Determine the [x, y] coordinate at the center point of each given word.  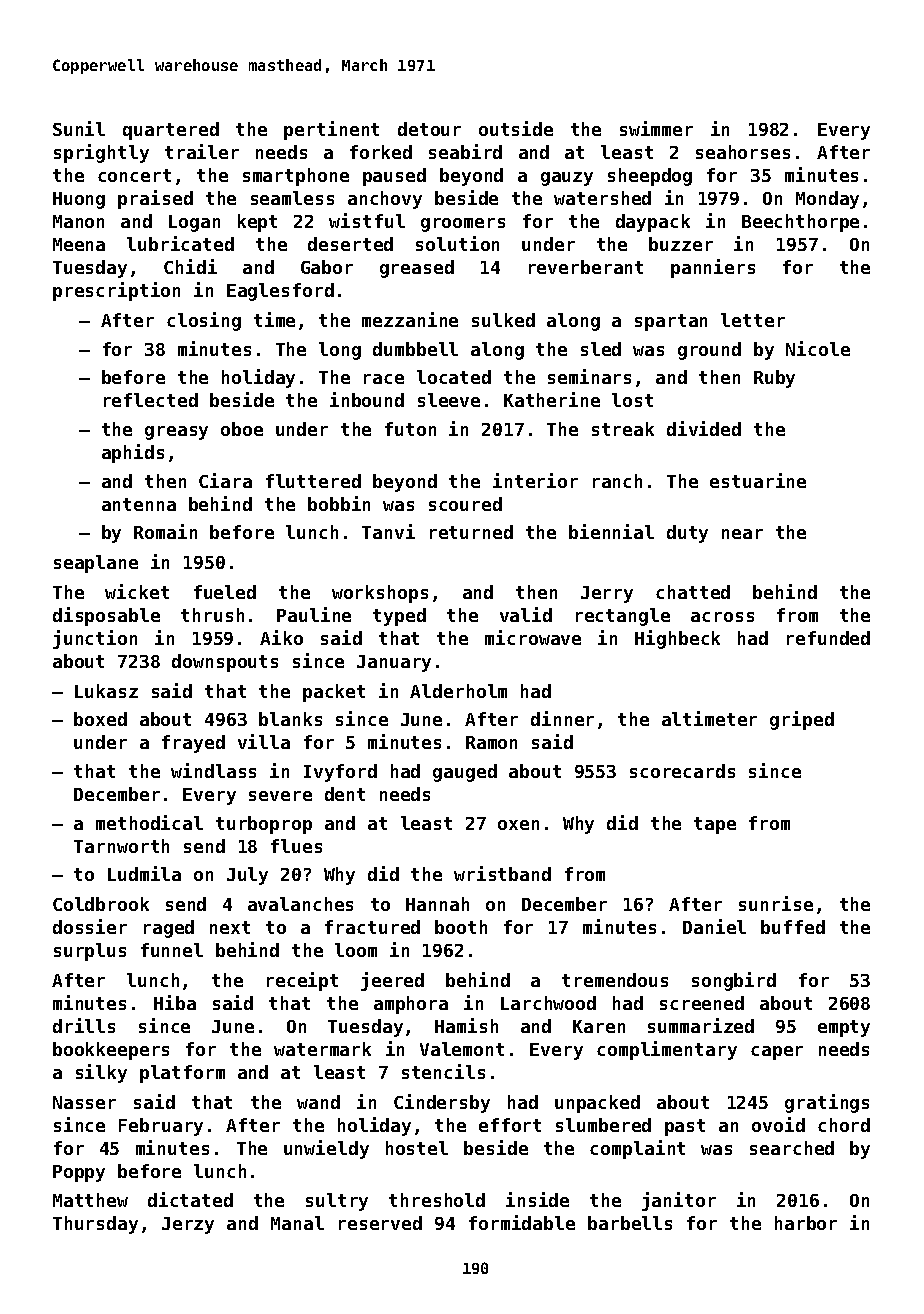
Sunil [79, 128]
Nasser [84, 1102]
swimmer [656, 128]
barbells [630, 1223]
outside [516, 128]
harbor [806, 1223]
